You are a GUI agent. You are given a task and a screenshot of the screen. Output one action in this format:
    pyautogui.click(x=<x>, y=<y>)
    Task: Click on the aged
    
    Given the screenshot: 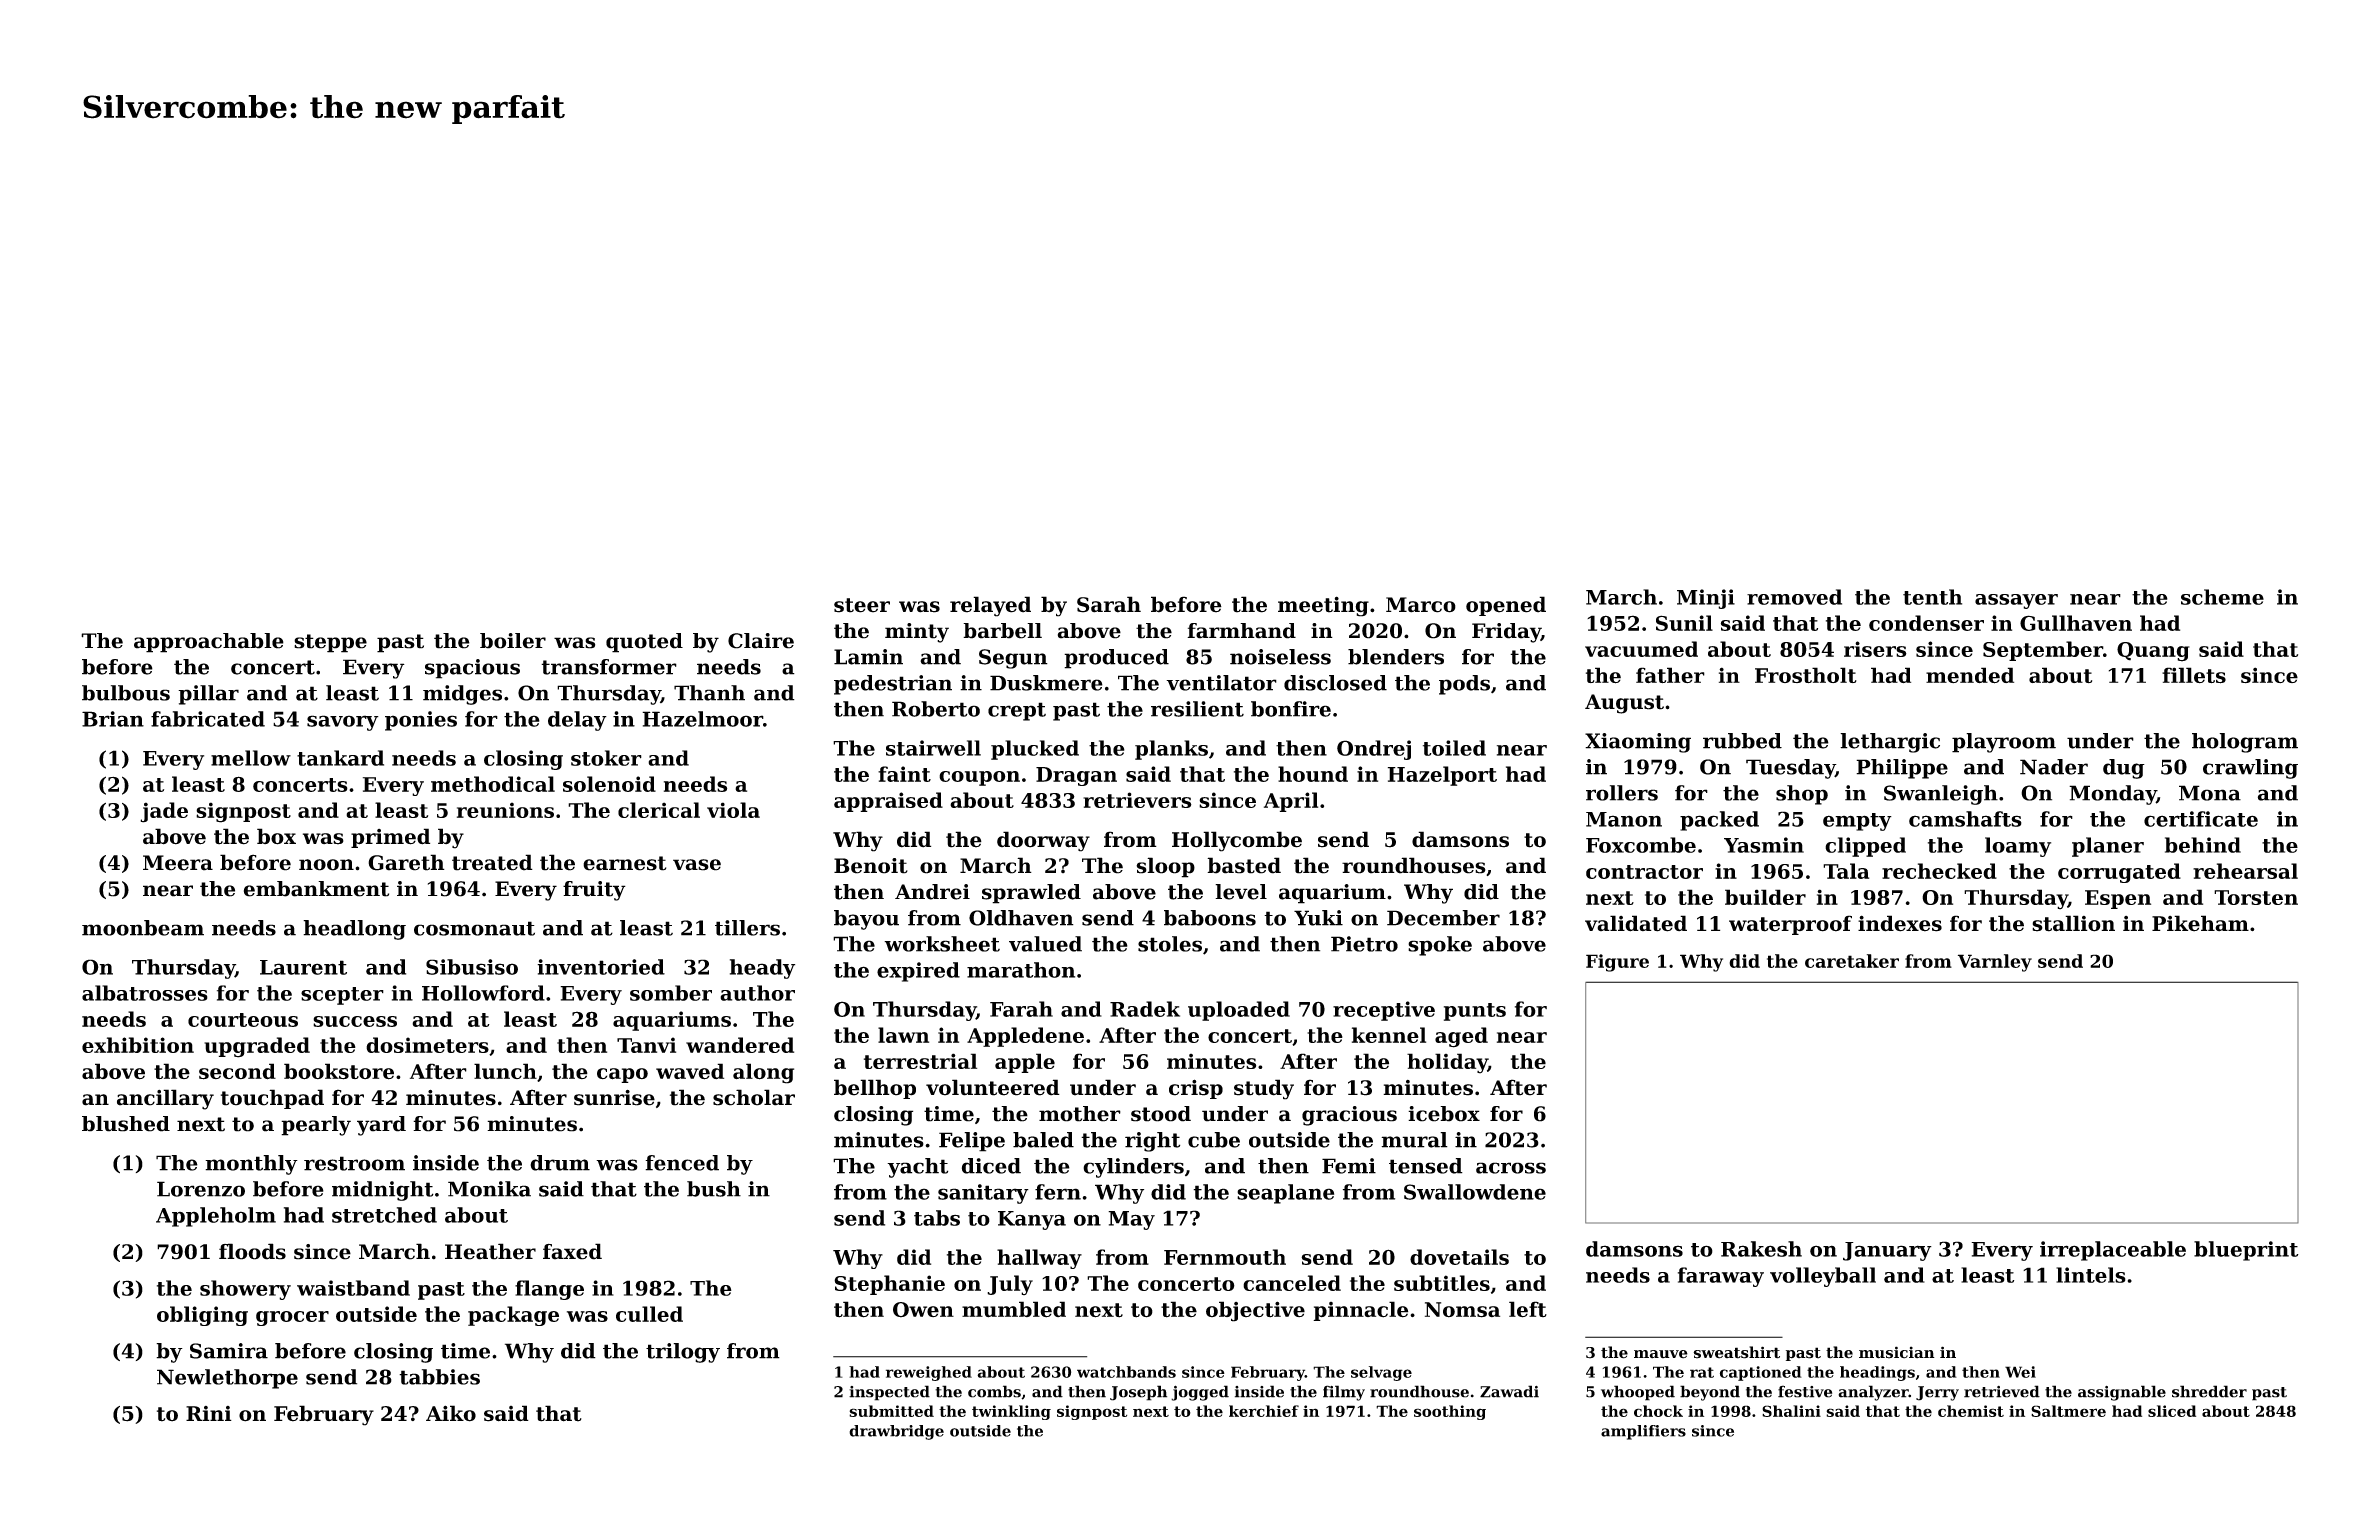 What is the action you would take?
    pyautogui.click(x=1461, y=1037)
